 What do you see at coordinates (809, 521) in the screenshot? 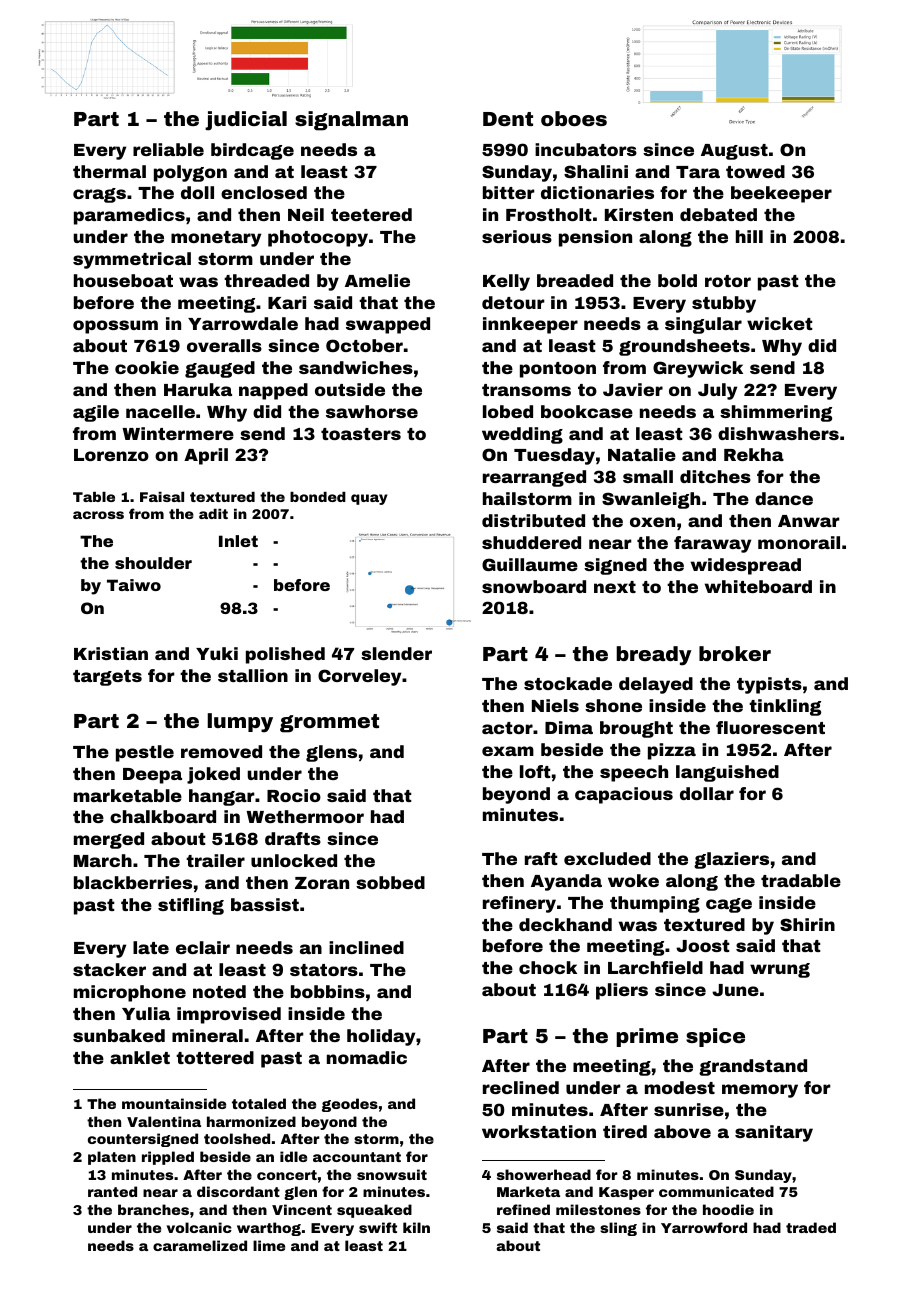
I see `Anwar` at bounding box center [809, 521].
